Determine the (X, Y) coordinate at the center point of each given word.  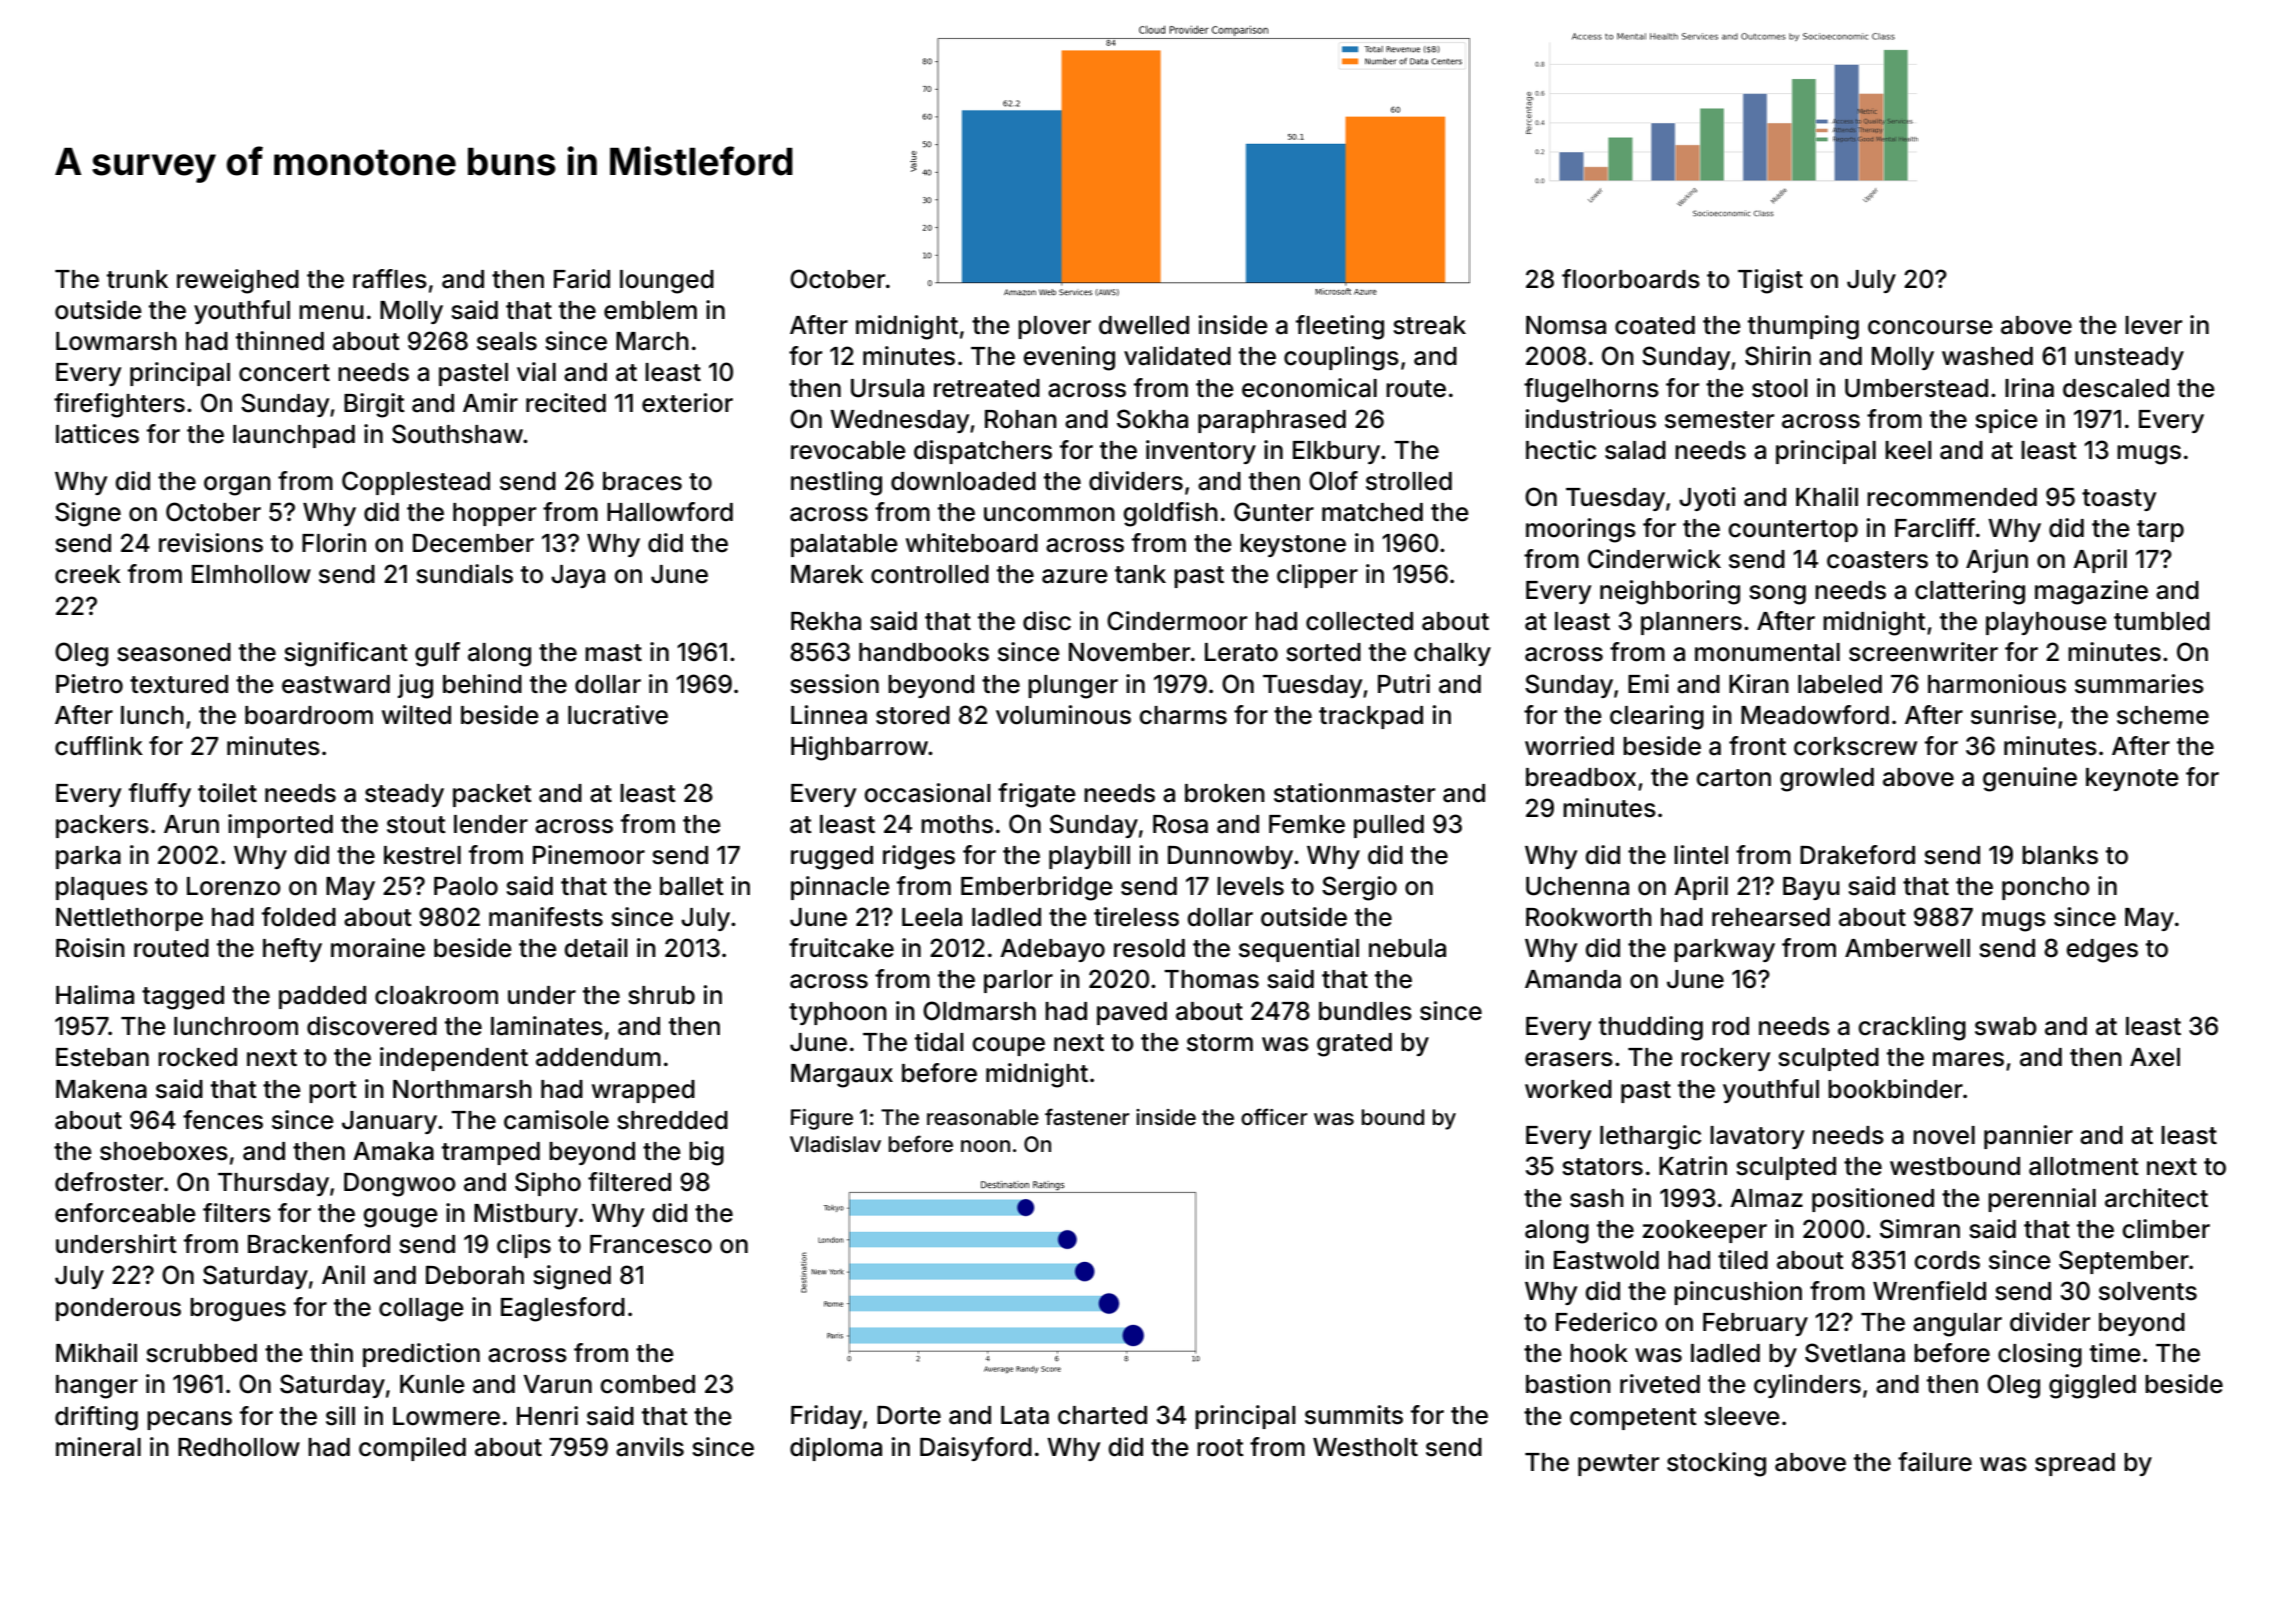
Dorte (909, 1415)
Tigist (1770, 281)
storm (1220, 1043)
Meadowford (1815, 715)
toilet (227, 793)
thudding (1651, 1028)
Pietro (89, 684)
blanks (2060, 855)
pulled (1389, 826)
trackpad (1371, 717)
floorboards (1631, 279)
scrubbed (201, 1353)
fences (223, 1120)
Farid (582, 279)
